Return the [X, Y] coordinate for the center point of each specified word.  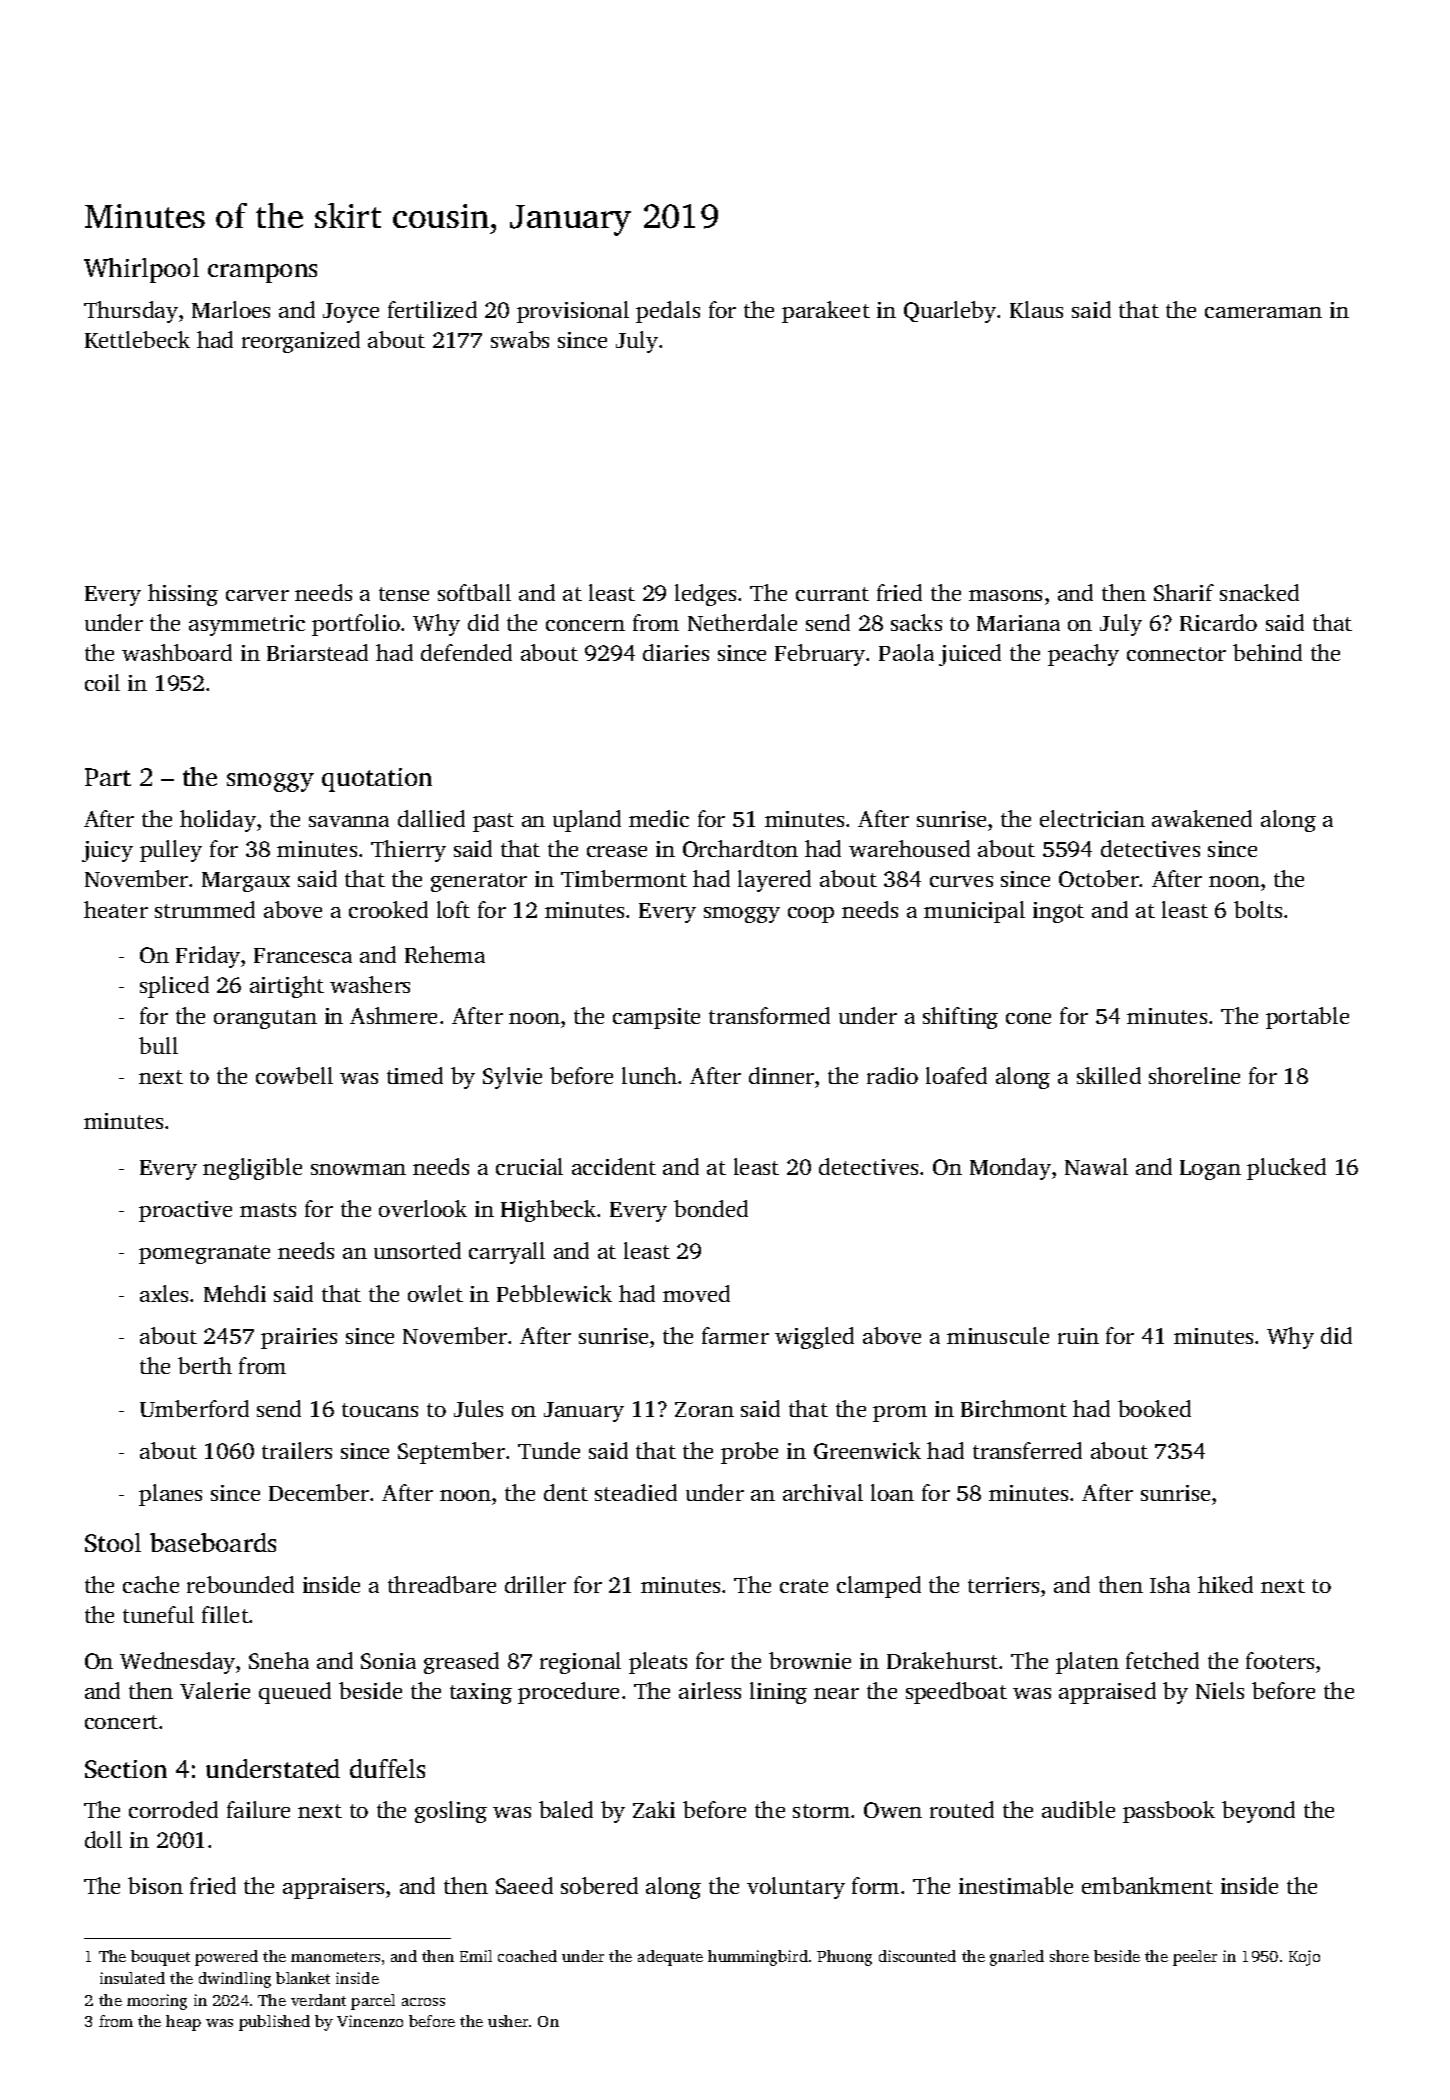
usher [508, 2021]
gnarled [1017, 1958]
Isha [1170, 1584]
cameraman [1263, 312]
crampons [262, 273]
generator [479, 882]
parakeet [826, 312]
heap [183, 2023]
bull [158, 1045]
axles [164, 1293]
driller [535, 1584]
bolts [1258, 909]
